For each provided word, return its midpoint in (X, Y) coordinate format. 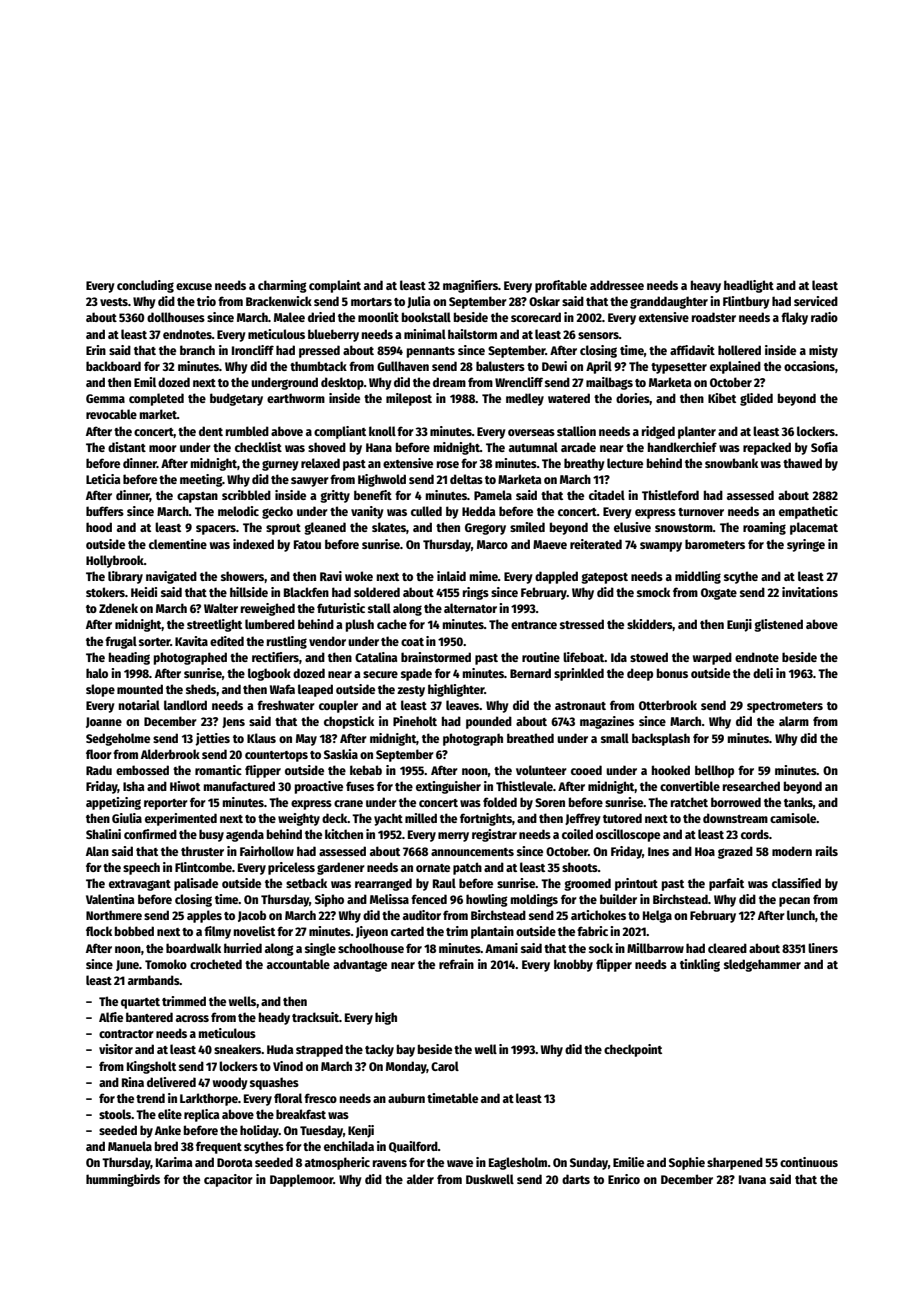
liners (823, 948)
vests (114, 302)
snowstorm (684, 528)
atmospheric (337, 1163)
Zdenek (118, 608)
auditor (422, 915)
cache (392, 624)
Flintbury (746, 302)
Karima (174, 1162)
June (127, 965)
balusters (500, 366)
